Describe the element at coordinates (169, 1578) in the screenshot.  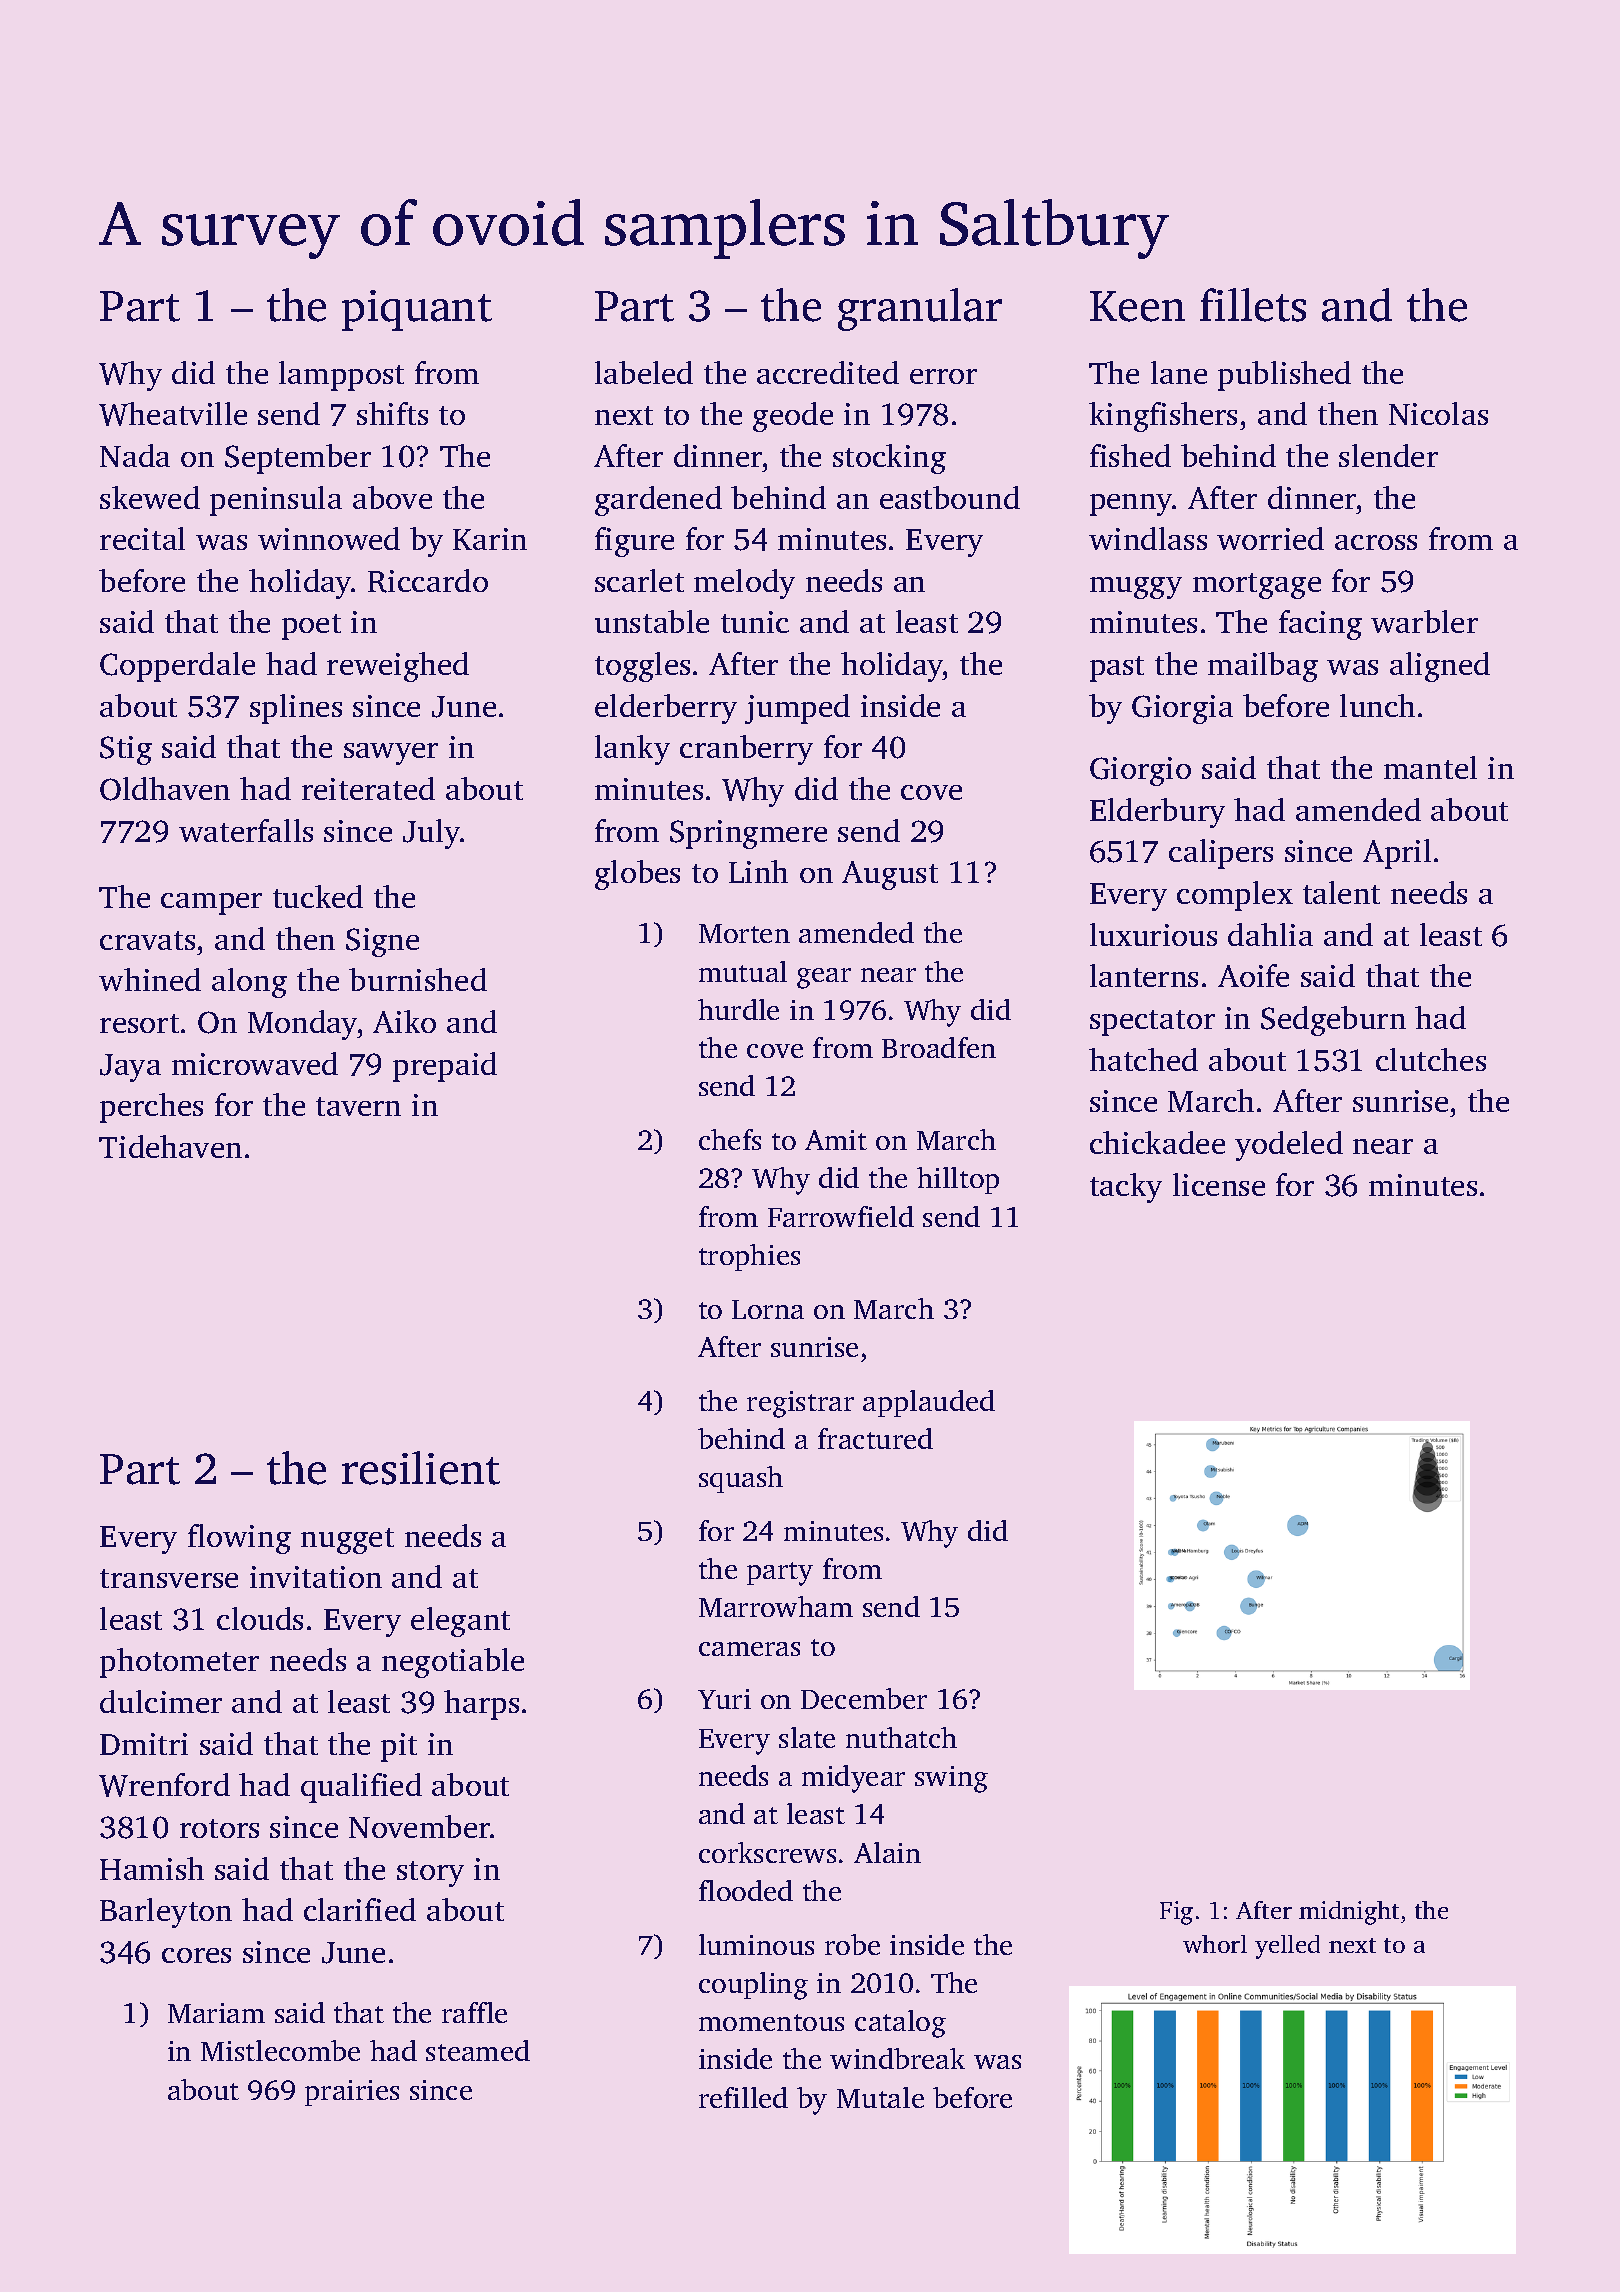
I see `transverse` at that location.
